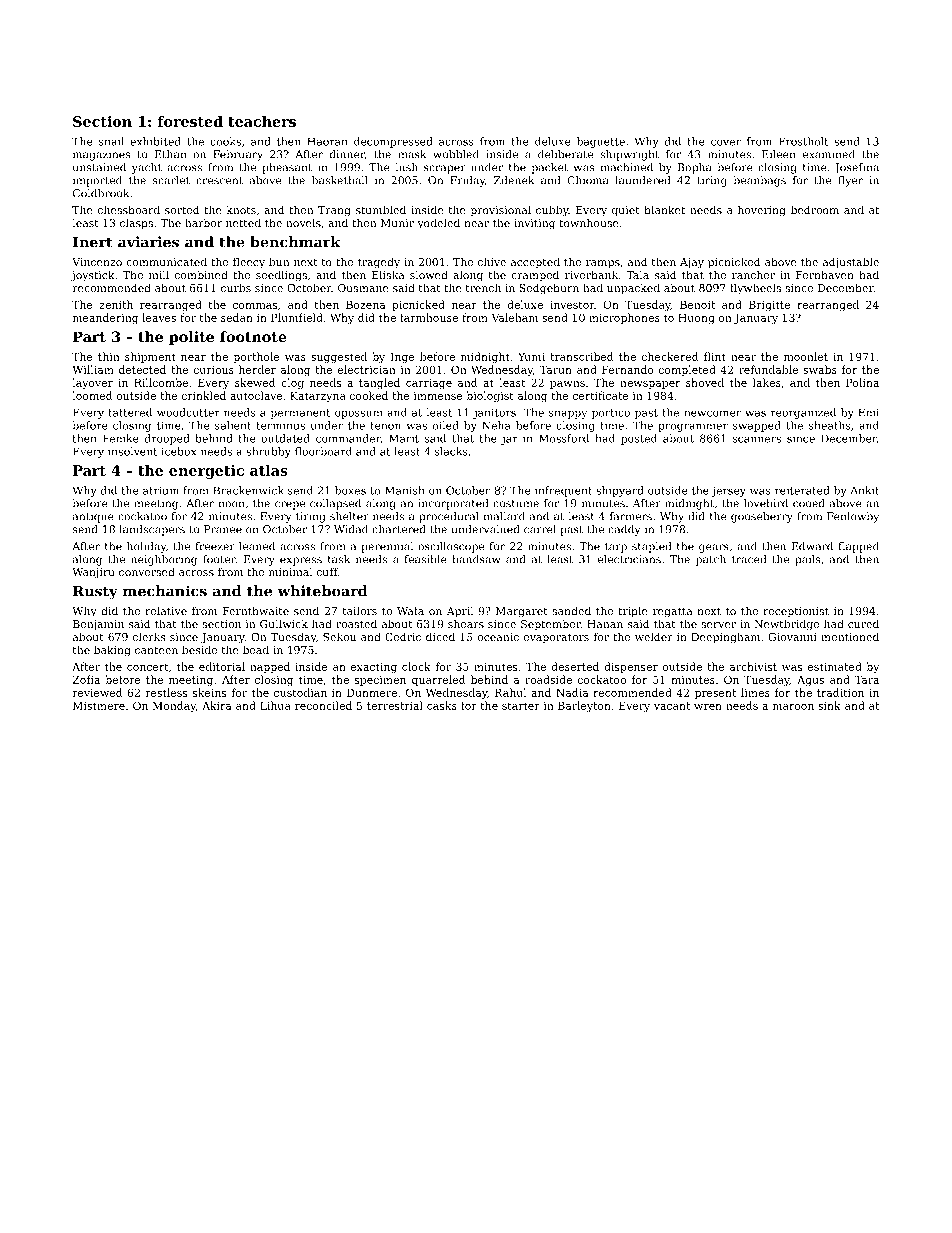 This page has height=1233, width=952. Describe the element at coordinates (360, 610) in the page. I see `tailors` at that location.
